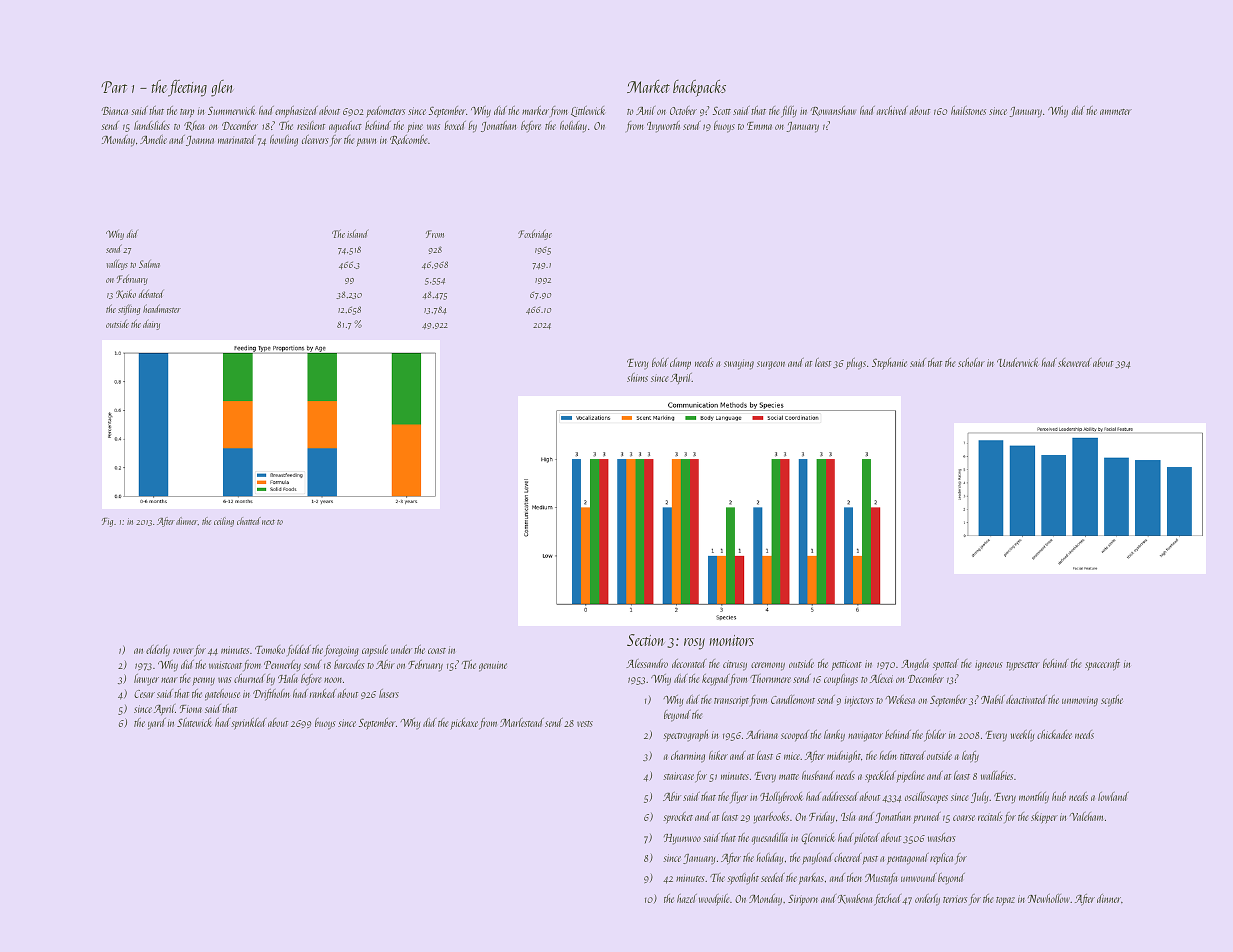  Describe the element at coordinates (231, 110) in the screenshot. I see `Summerwick` at that location.
